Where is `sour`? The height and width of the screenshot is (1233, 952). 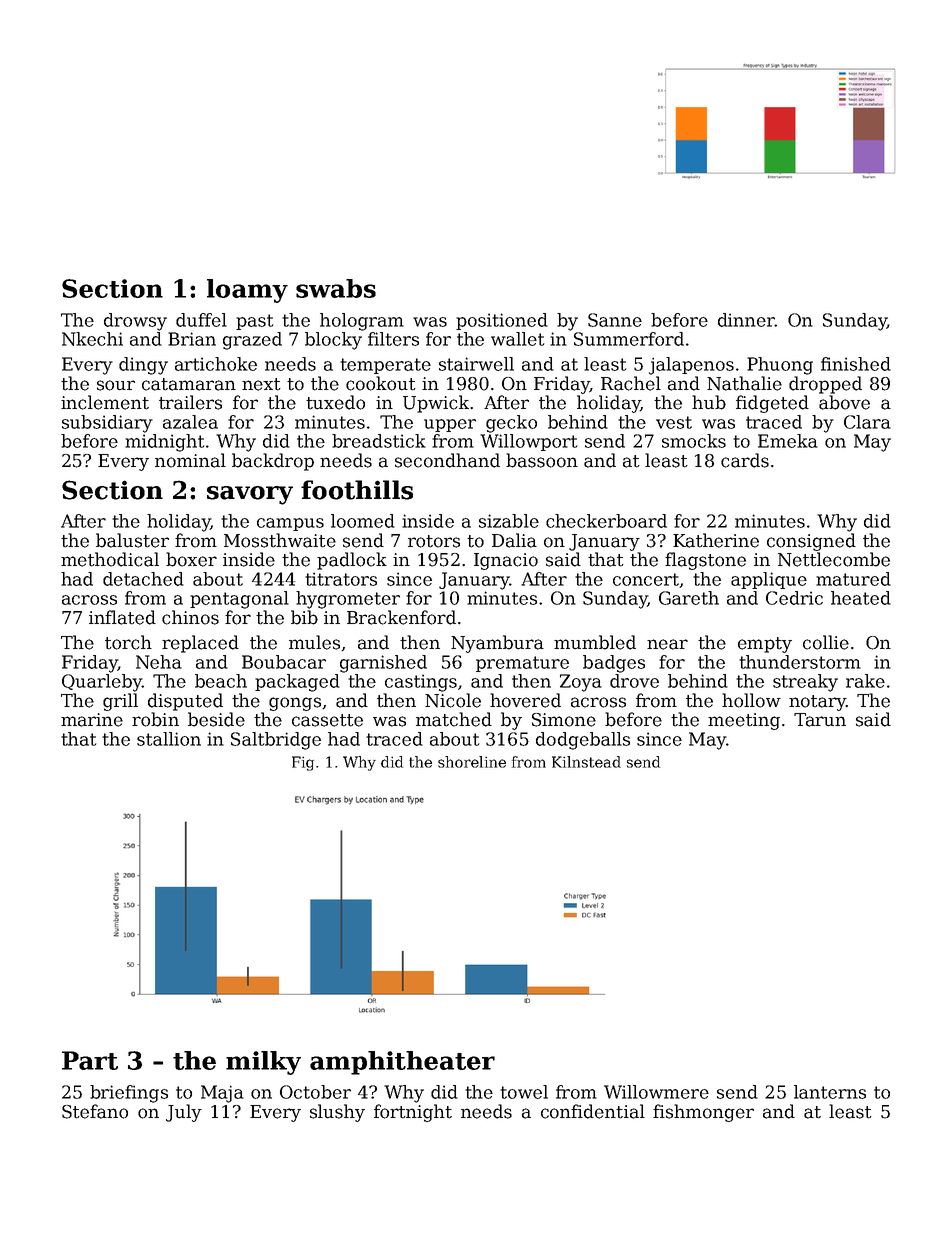
sour is located at coordinates (116, 385).
